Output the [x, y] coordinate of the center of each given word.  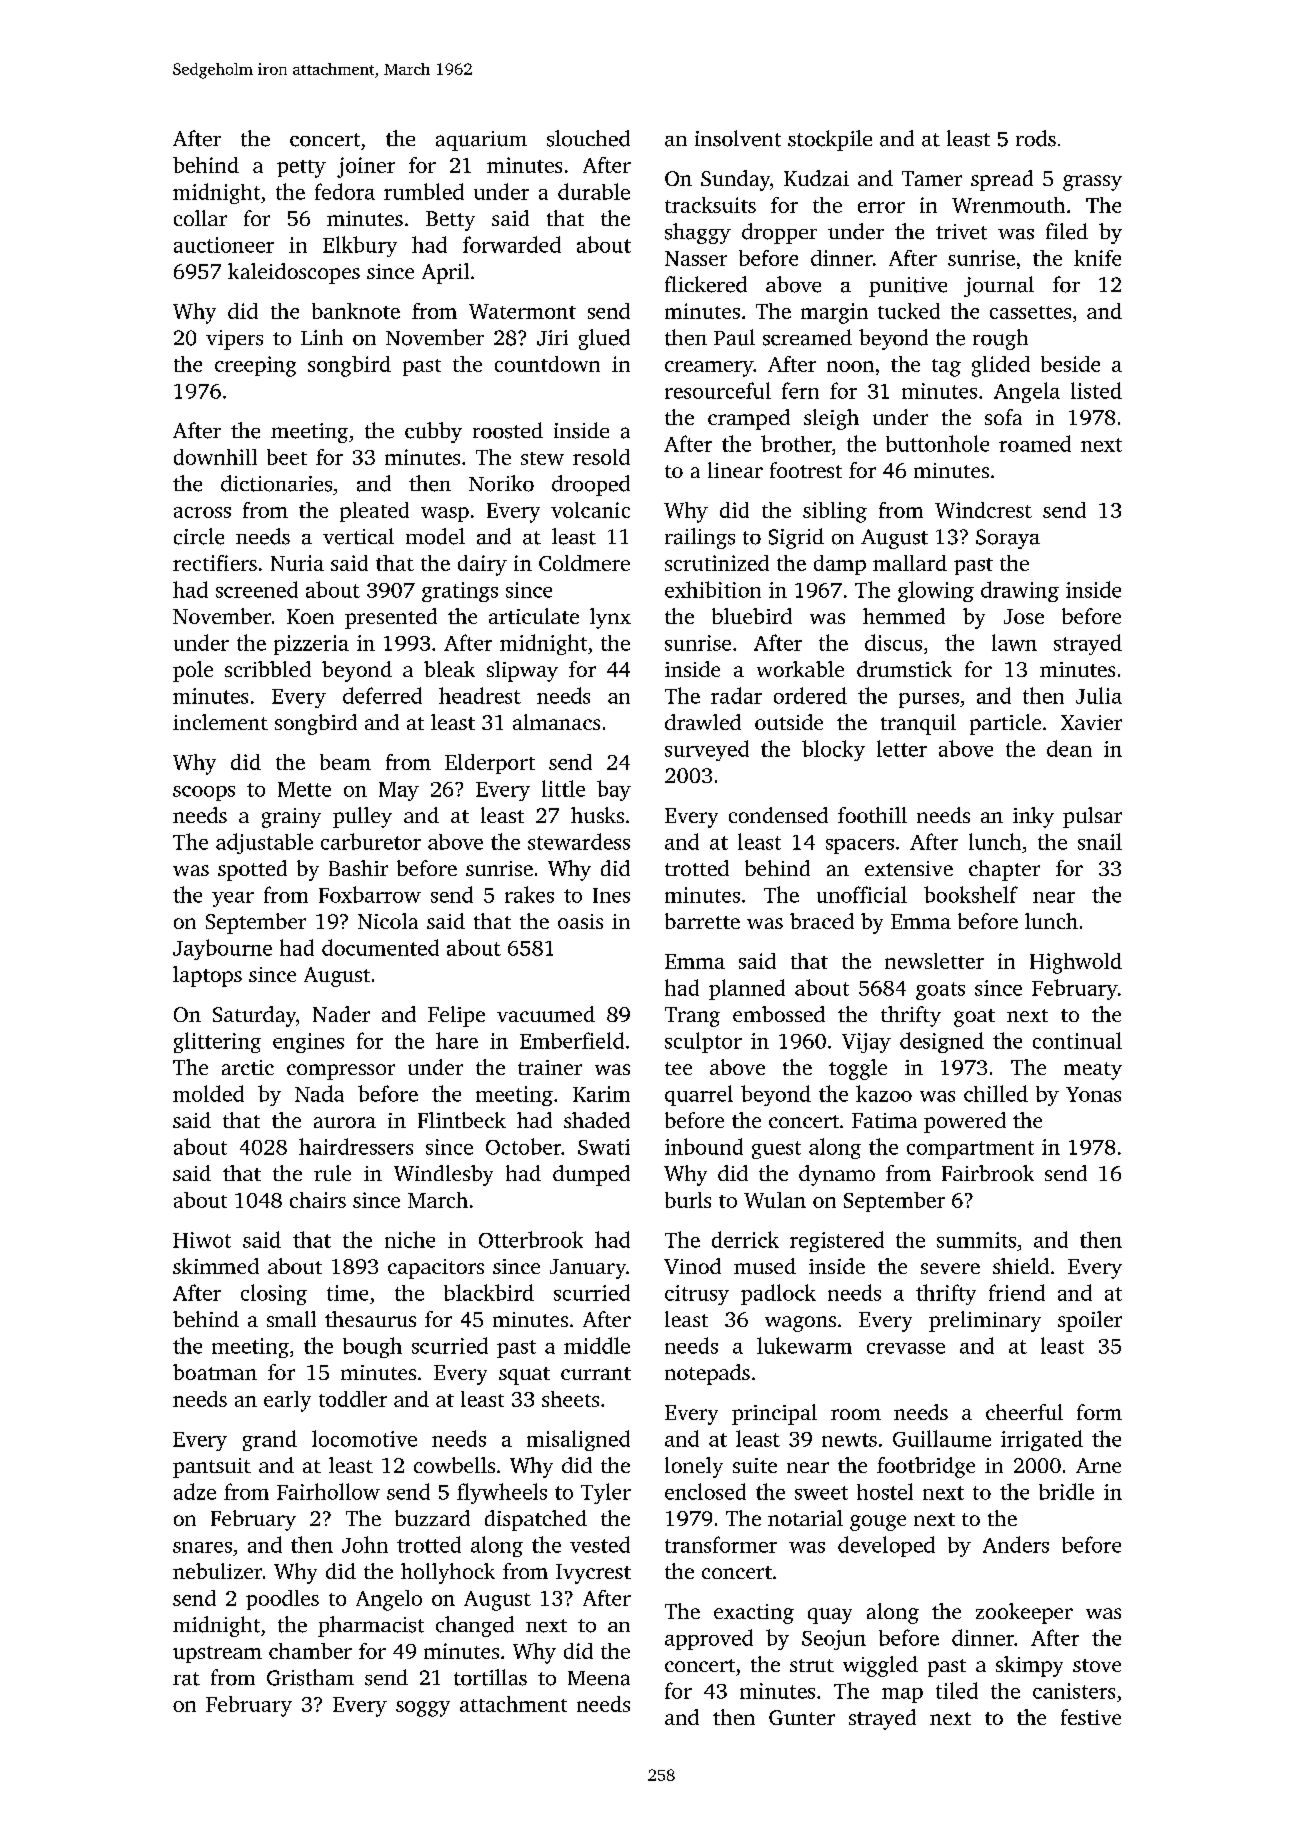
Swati [604, 1147]
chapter [1004, 870]
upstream [217, 1654]
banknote [356, 311]
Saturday [254, 1016]
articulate [534, 616]
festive [1091, 1717]
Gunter [802, 1717]
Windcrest [983, 510]
